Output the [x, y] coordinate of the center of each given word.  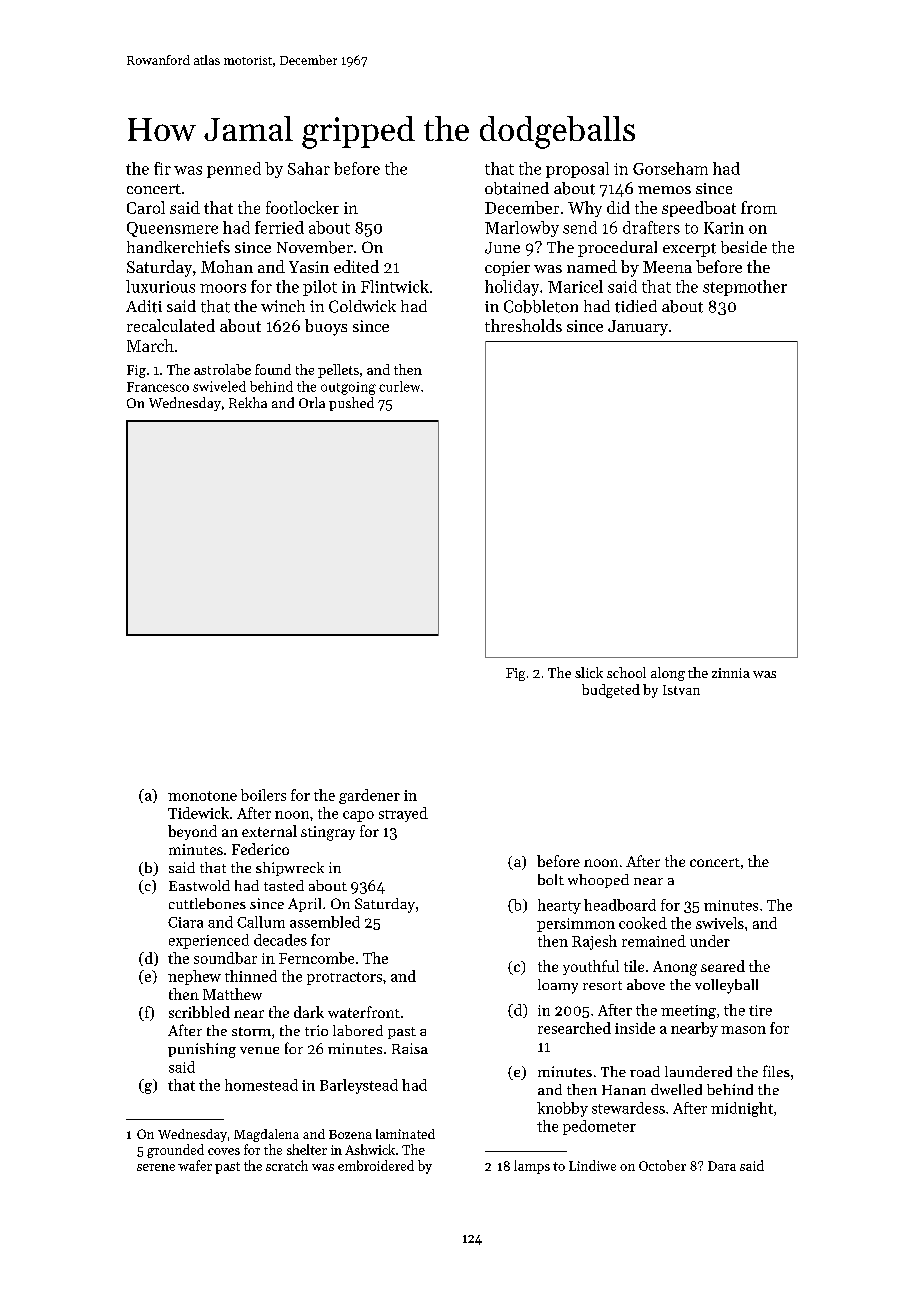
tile [634, 966]
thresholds [523, 325]
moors [223, 288]
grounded [175, 1151]
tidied [636, 306]
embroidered [376, 1165]
